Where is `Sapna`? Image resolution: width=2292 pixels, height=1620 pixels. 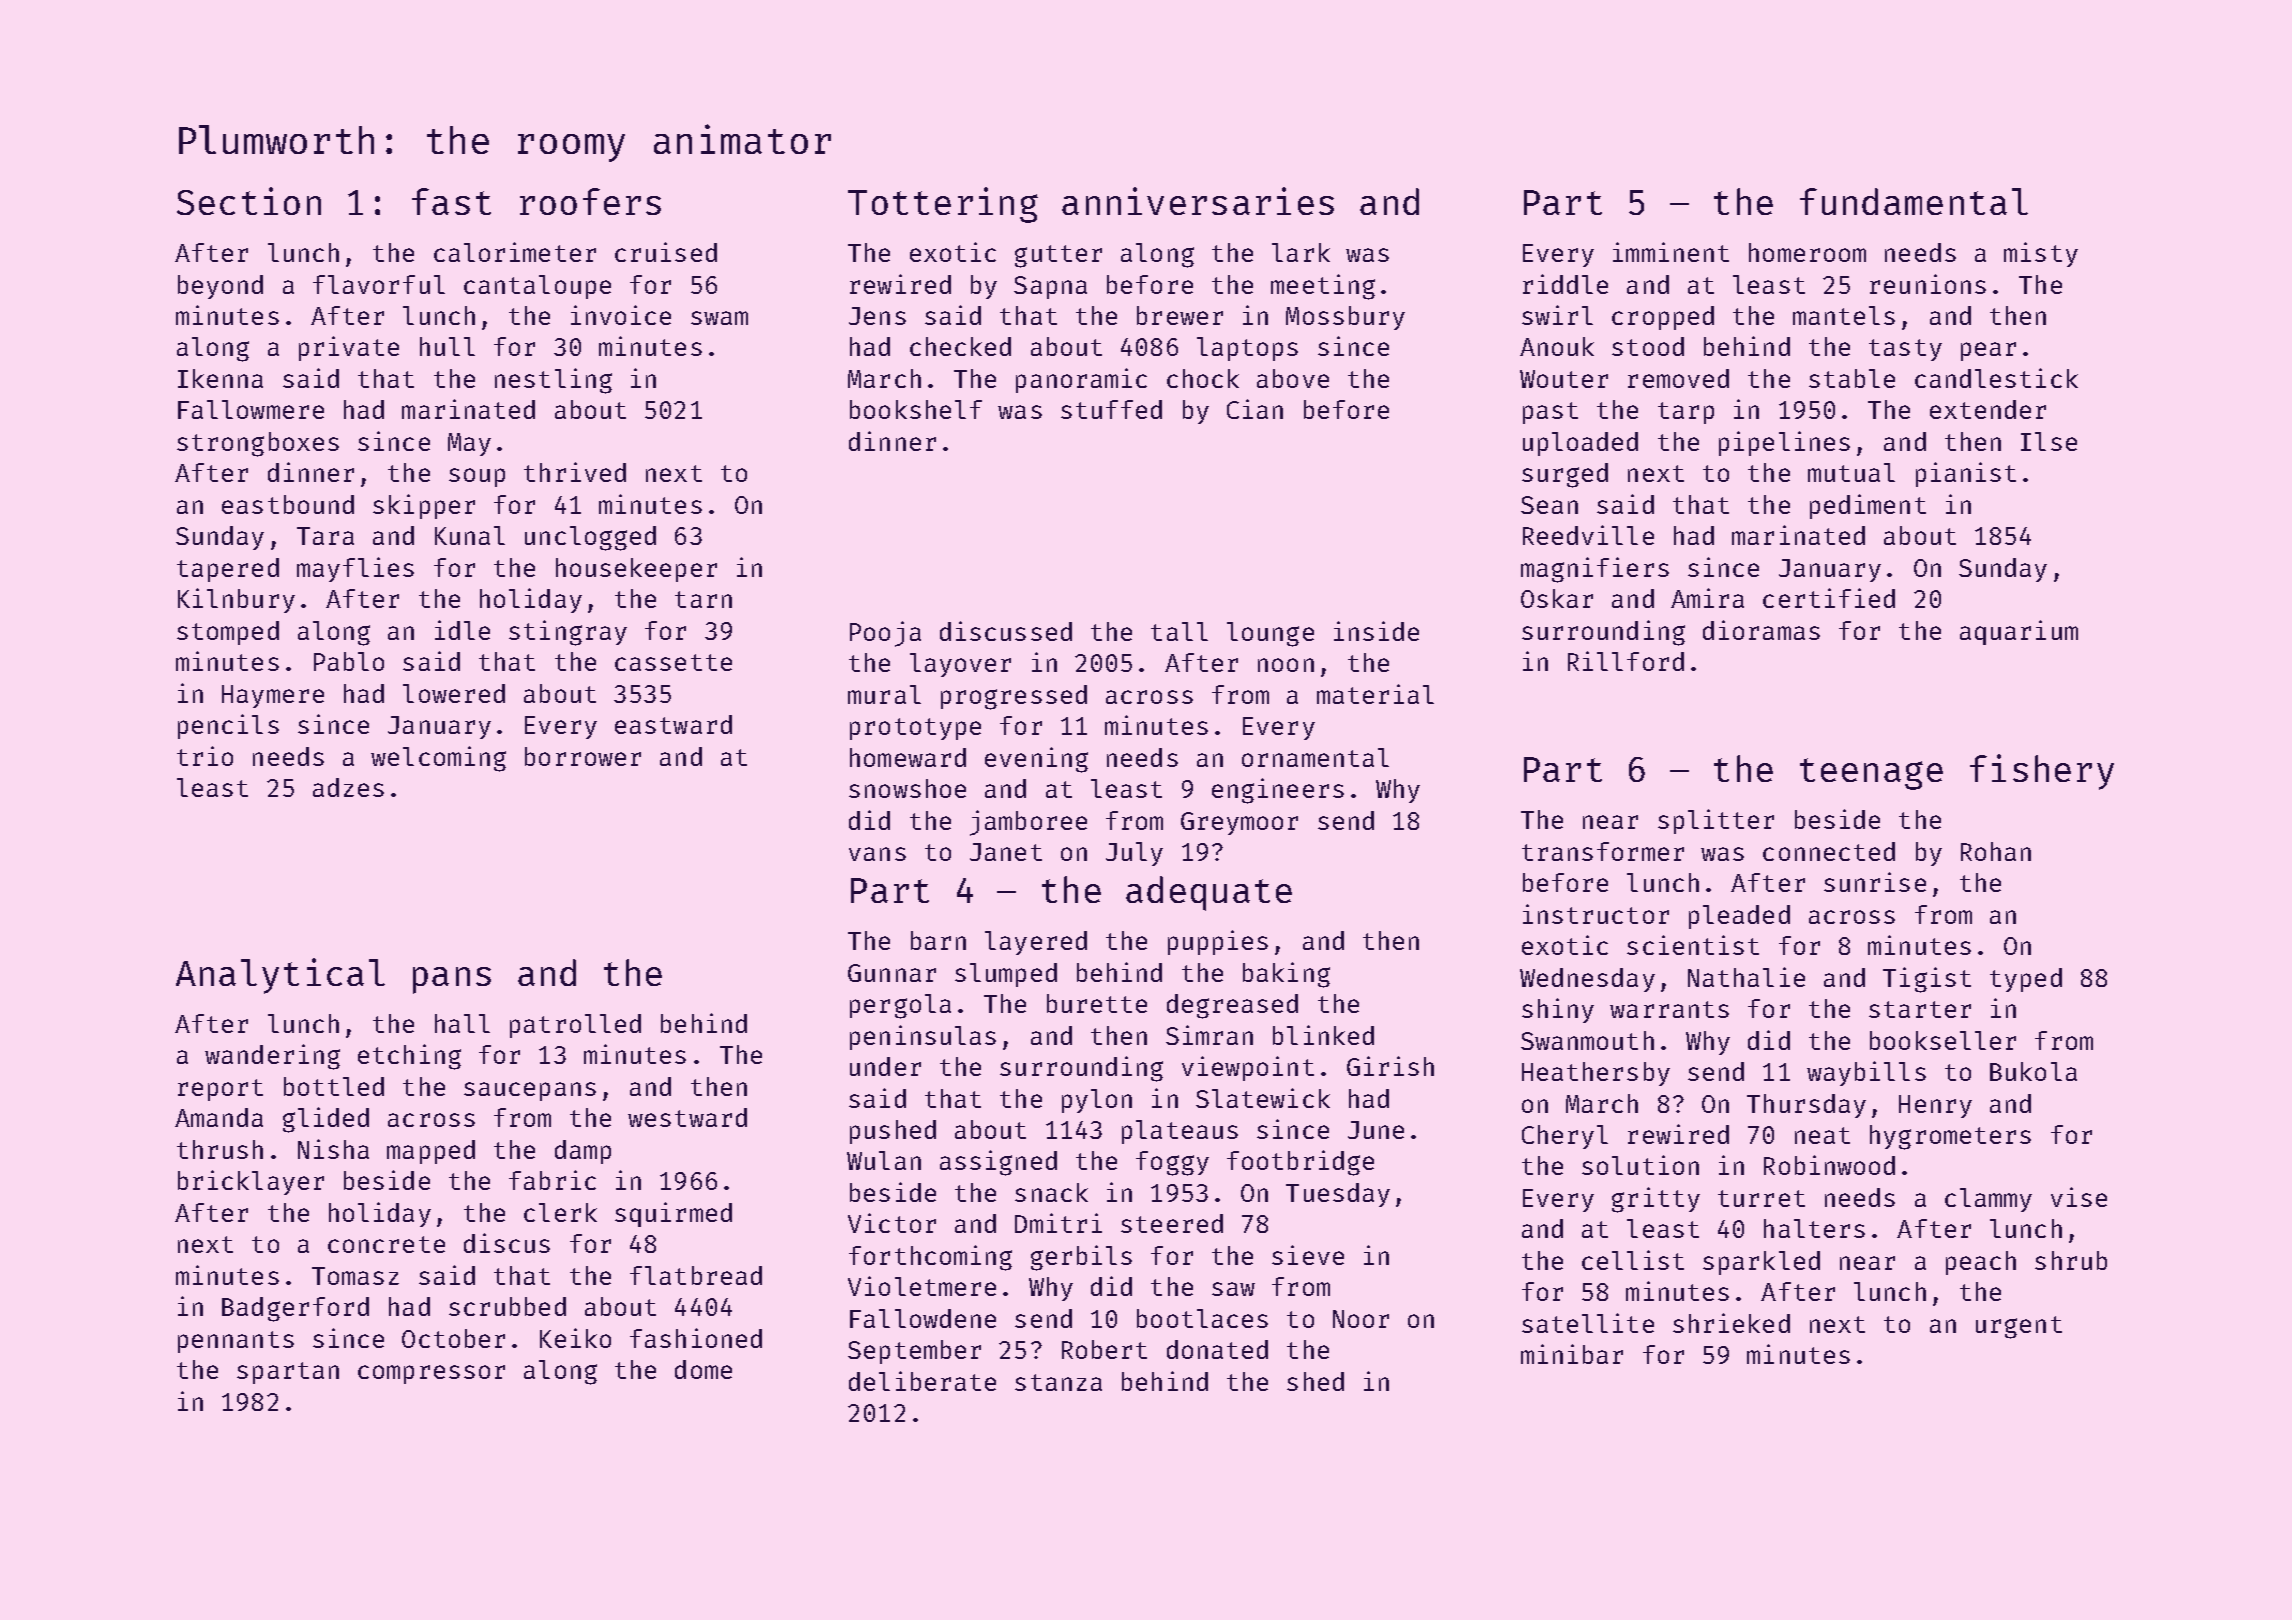
Sapna is located at coordinates (1050, 287).
